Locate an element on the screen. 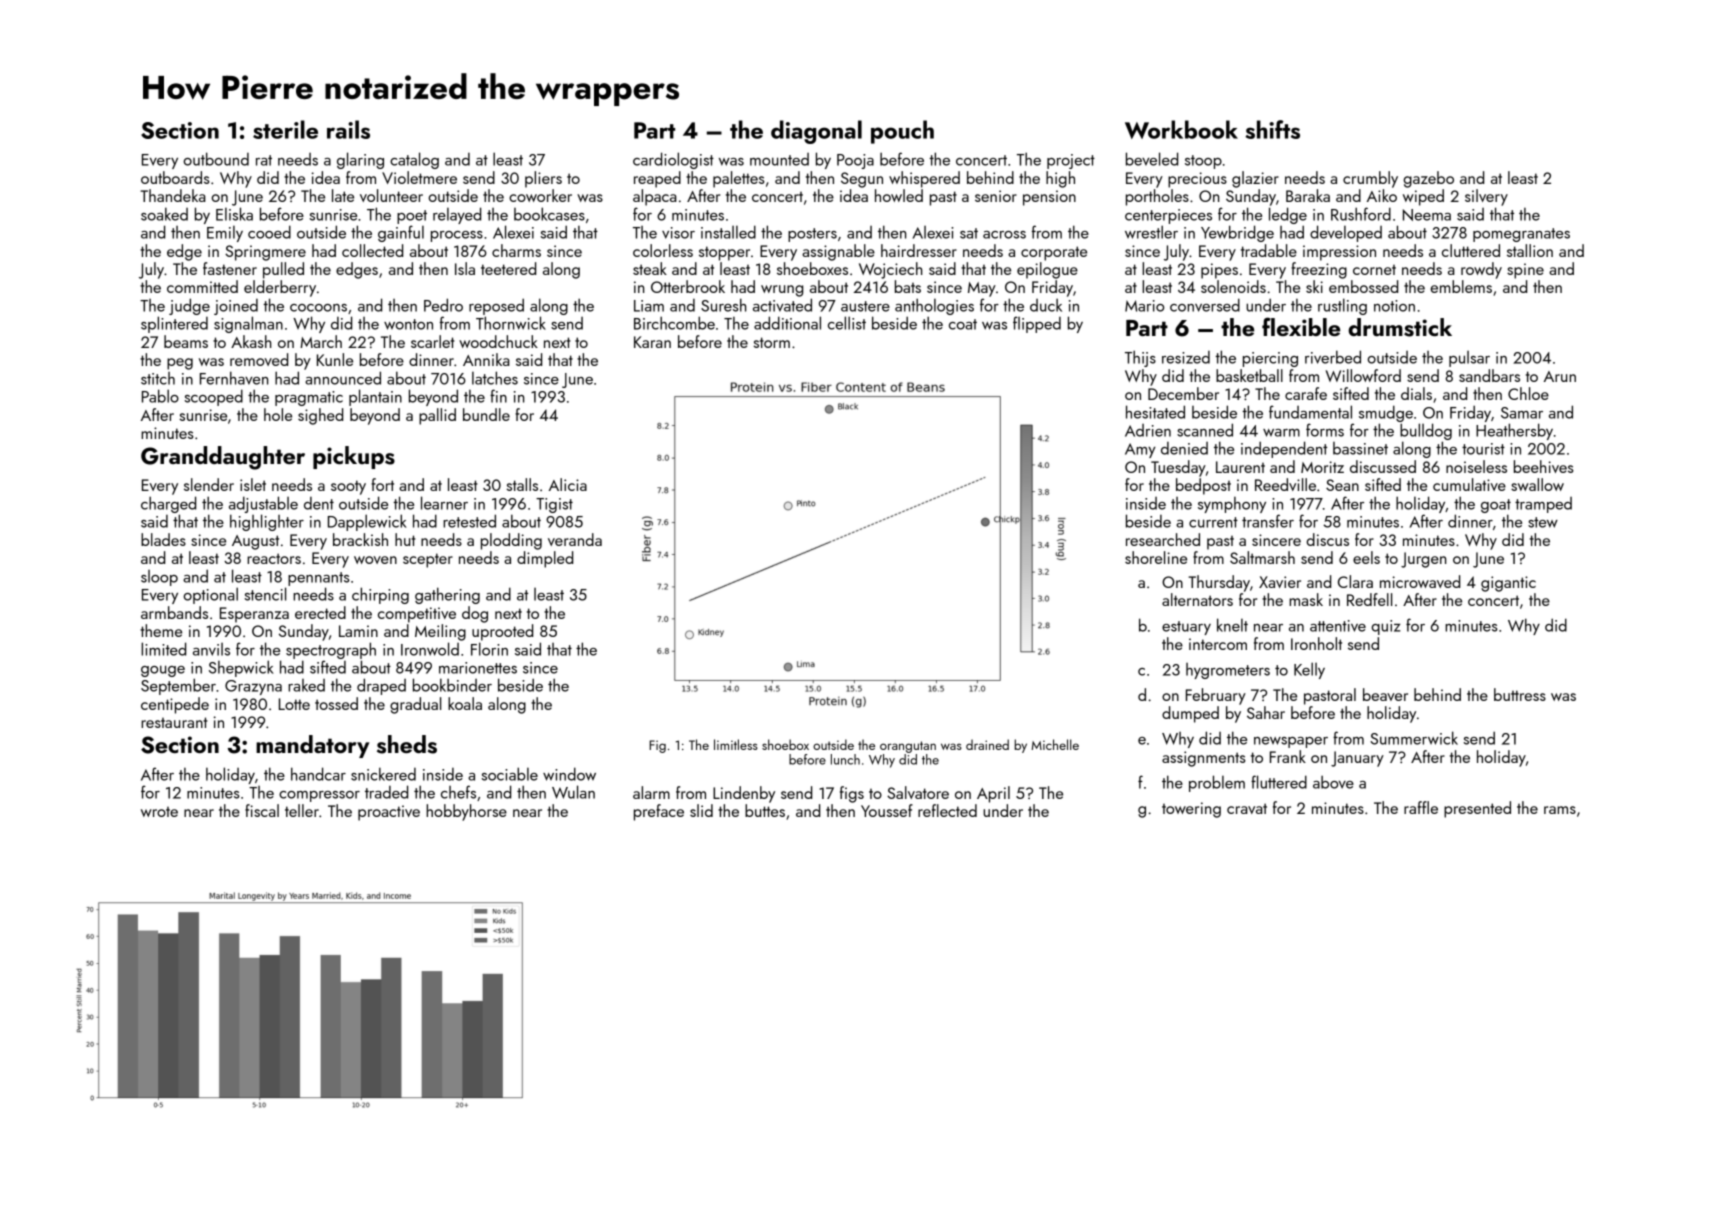  buttress is located at coordinates (1520, 694).
